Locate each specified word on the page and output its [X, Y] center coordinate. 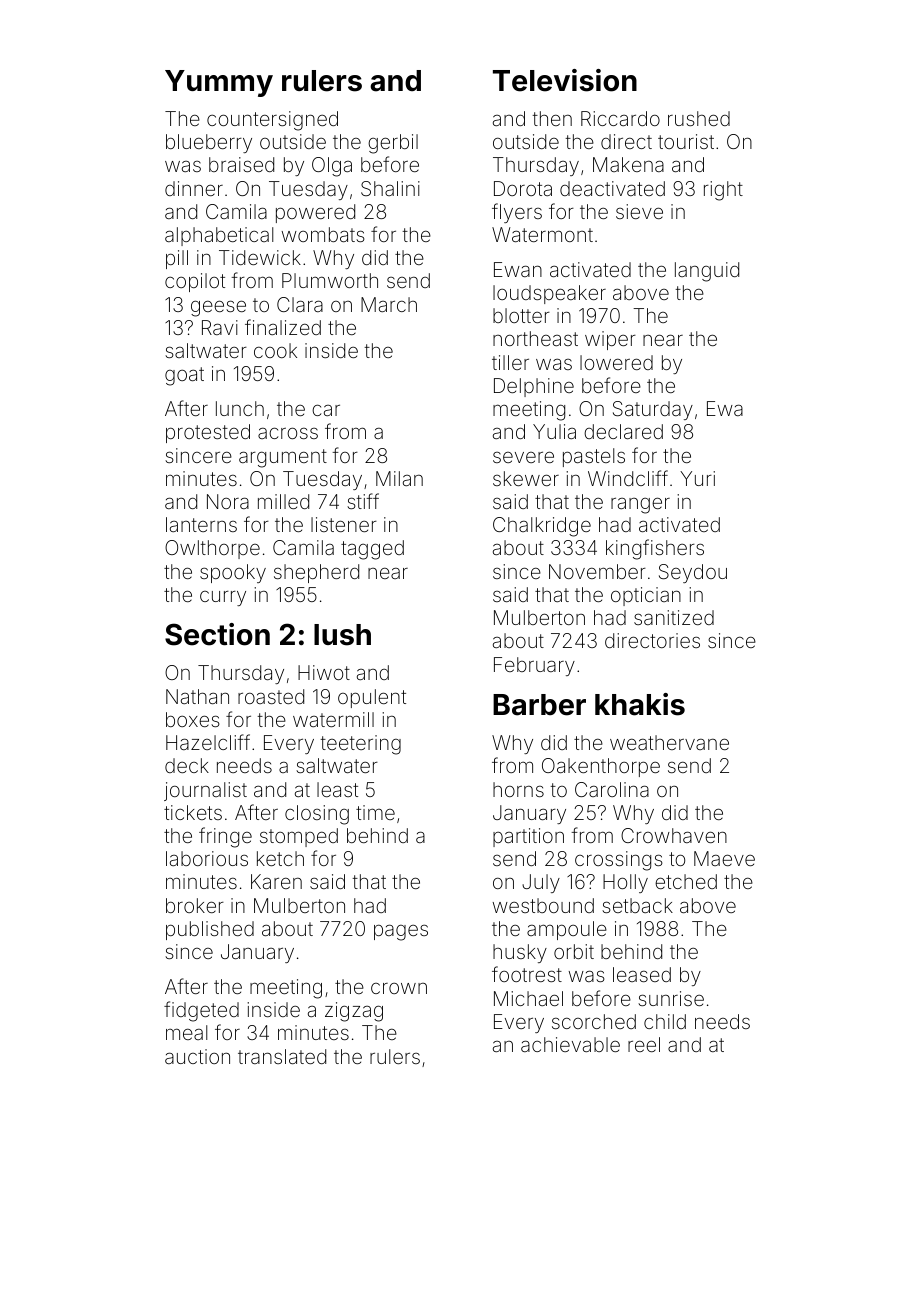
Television [565, 80]
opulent [372, 698]
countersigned [272, 121]
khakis [640, 704]
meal [186, 1032]
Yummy [219, 83]
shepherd [316, 573]
